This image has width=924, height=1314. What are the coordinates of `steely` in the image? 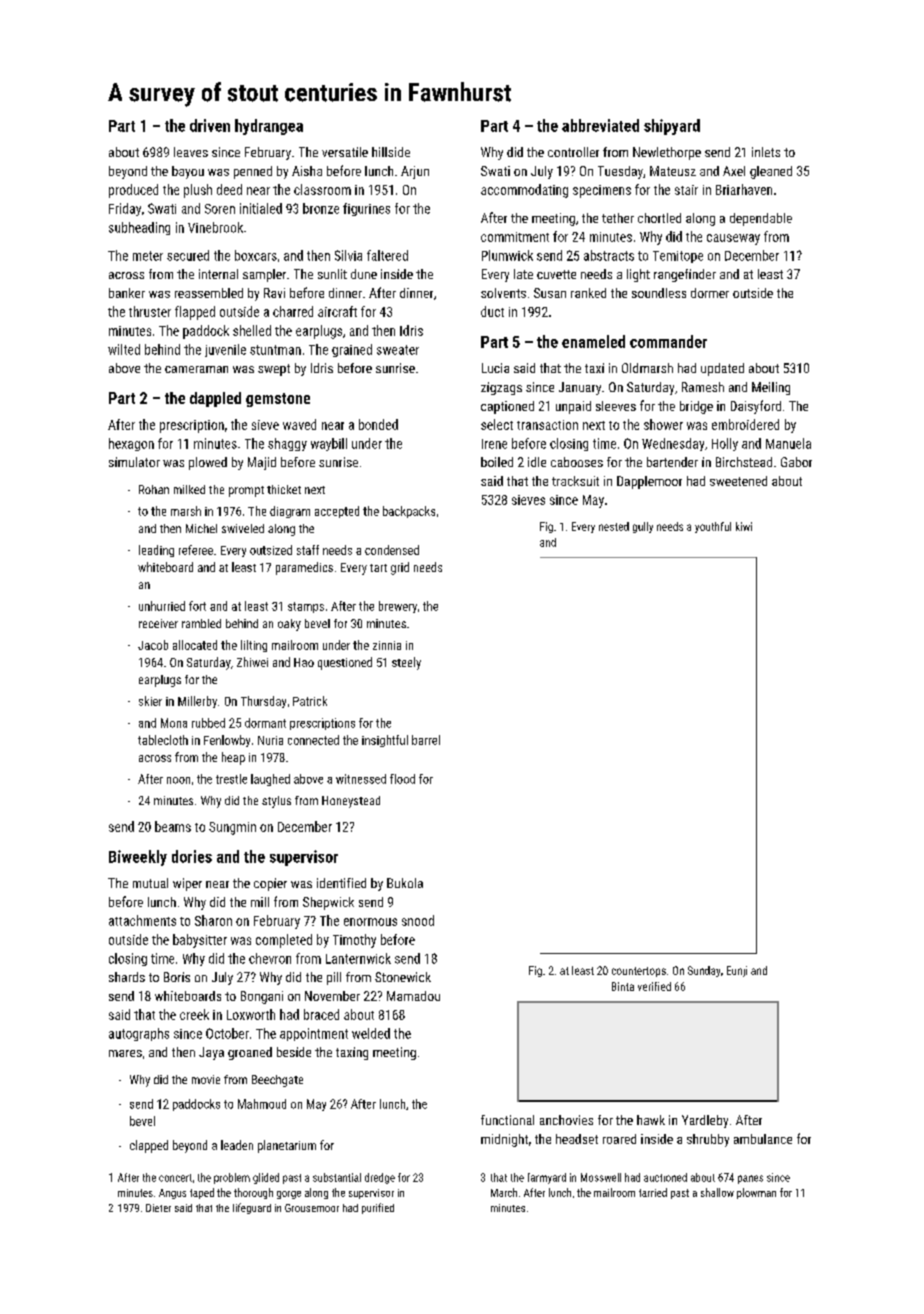 It's located at (406, 663).
